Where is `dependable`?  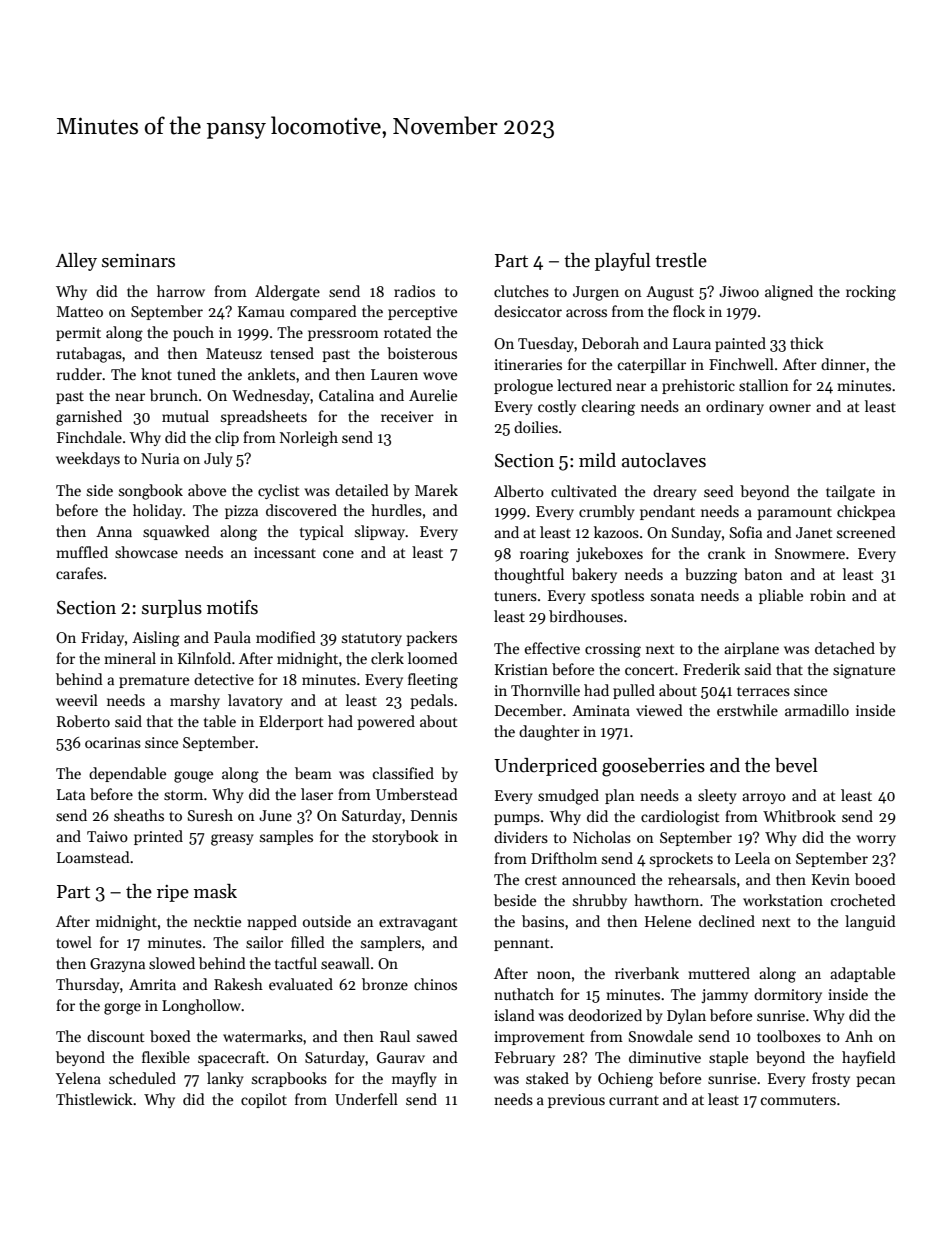
dependable is located at coordinates (127, 774).
